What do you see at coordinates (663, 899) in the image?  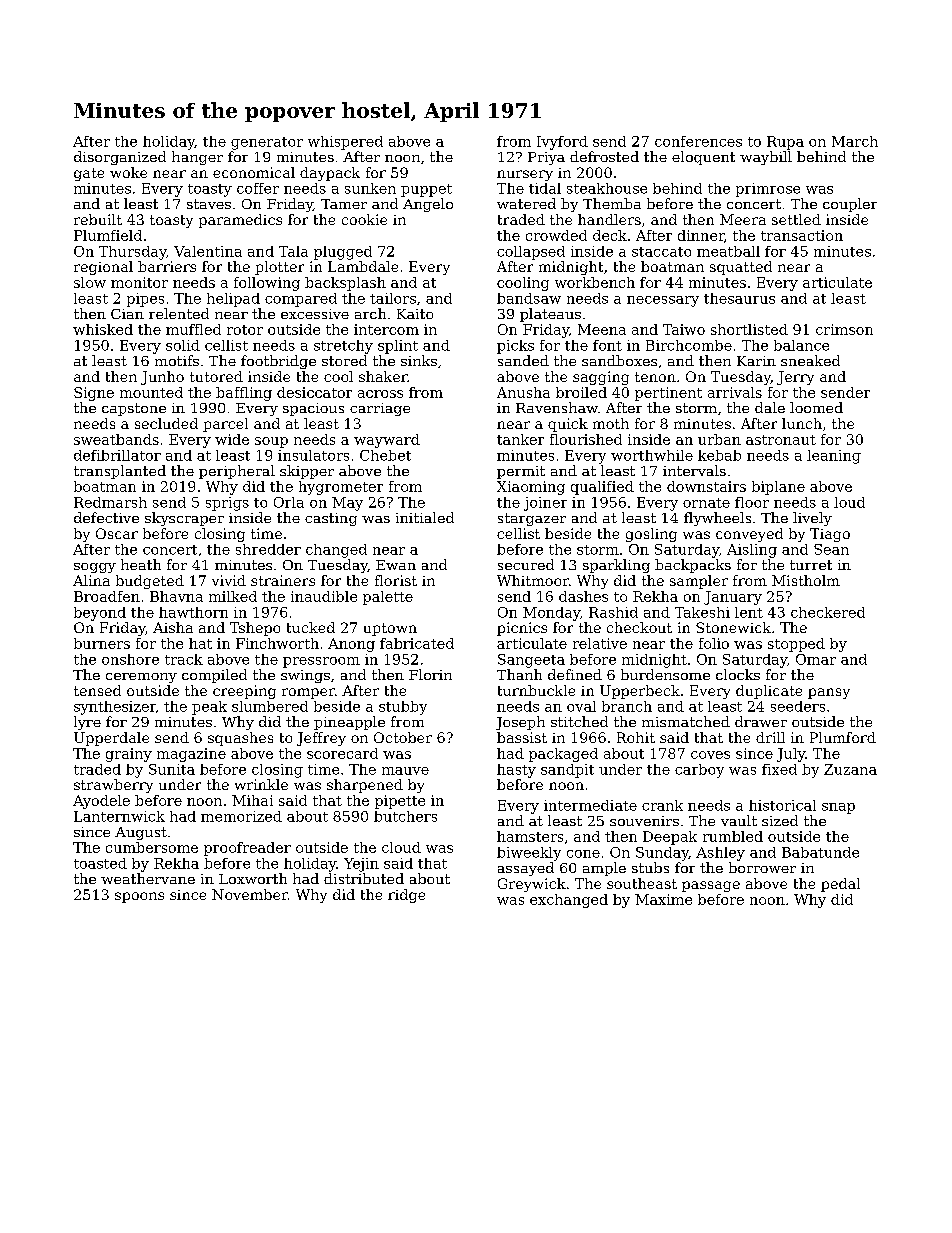 I see `Maxime` at bounding box center [663, 899].
